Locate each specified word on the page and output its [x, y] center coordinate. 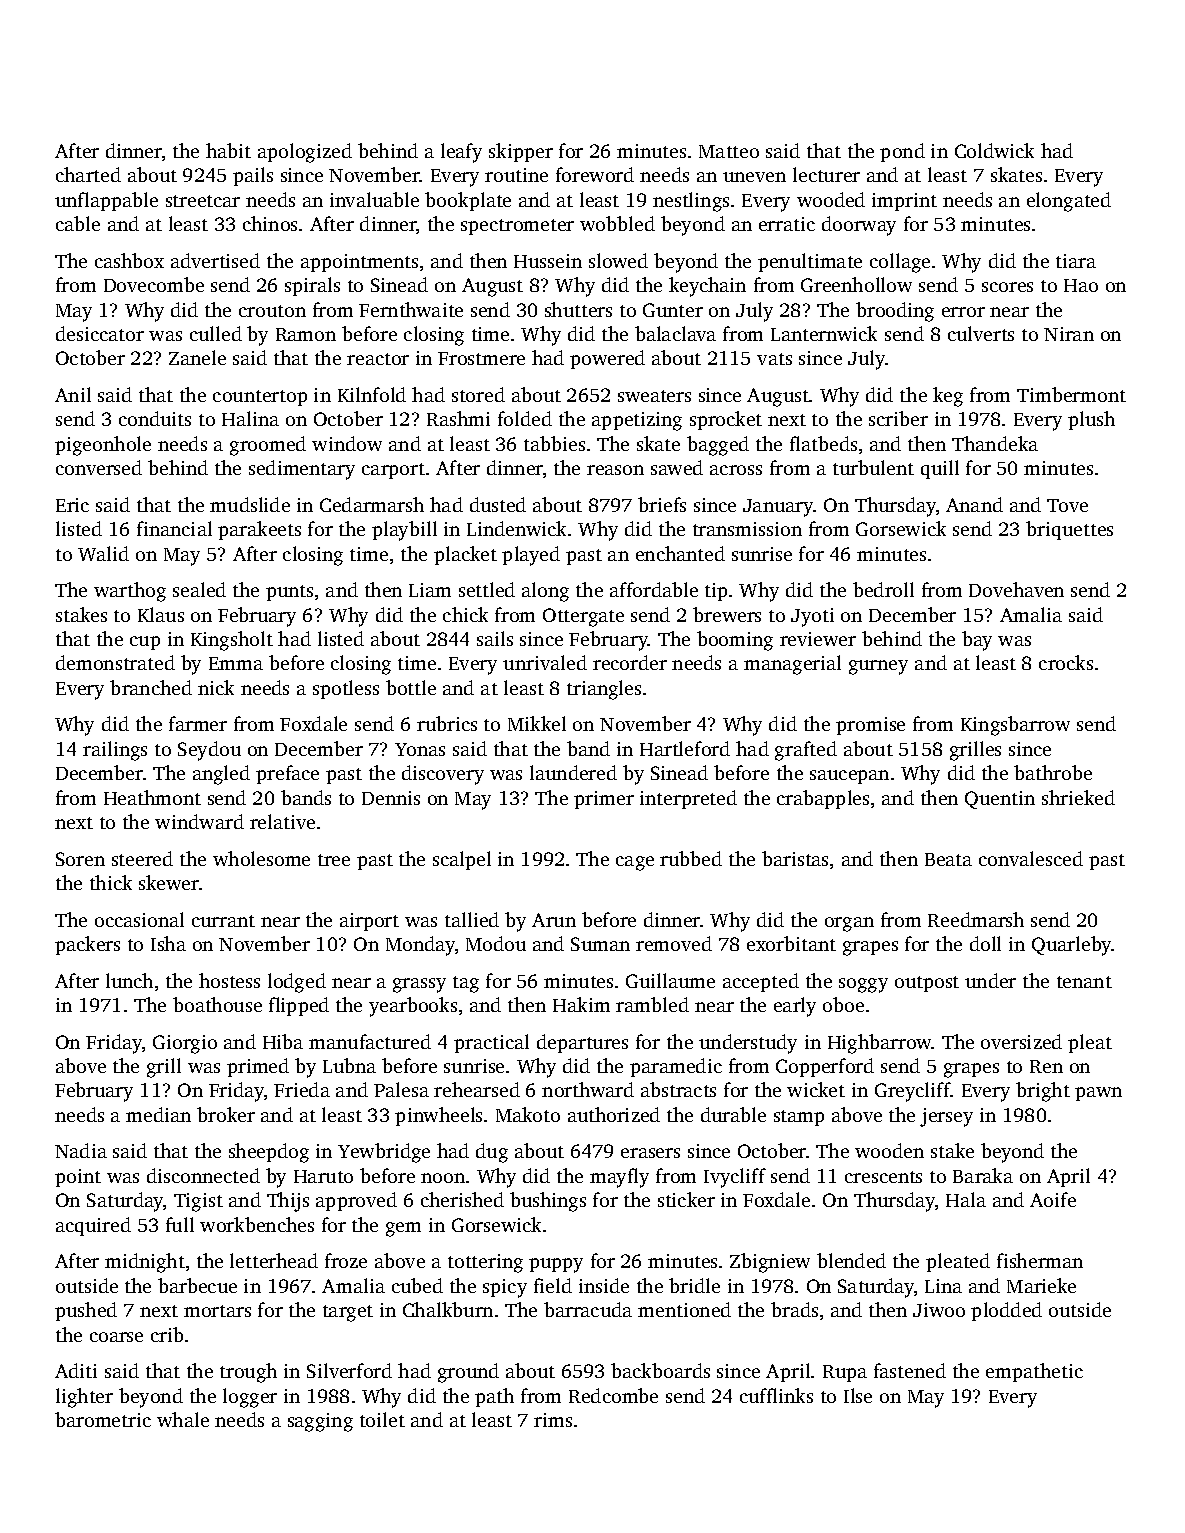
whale [183, 1419]
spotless [346, 689]
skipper [521, 152]
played [531, 556]
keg [948, 397]
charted [88, 174]
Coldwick [994, 150]
